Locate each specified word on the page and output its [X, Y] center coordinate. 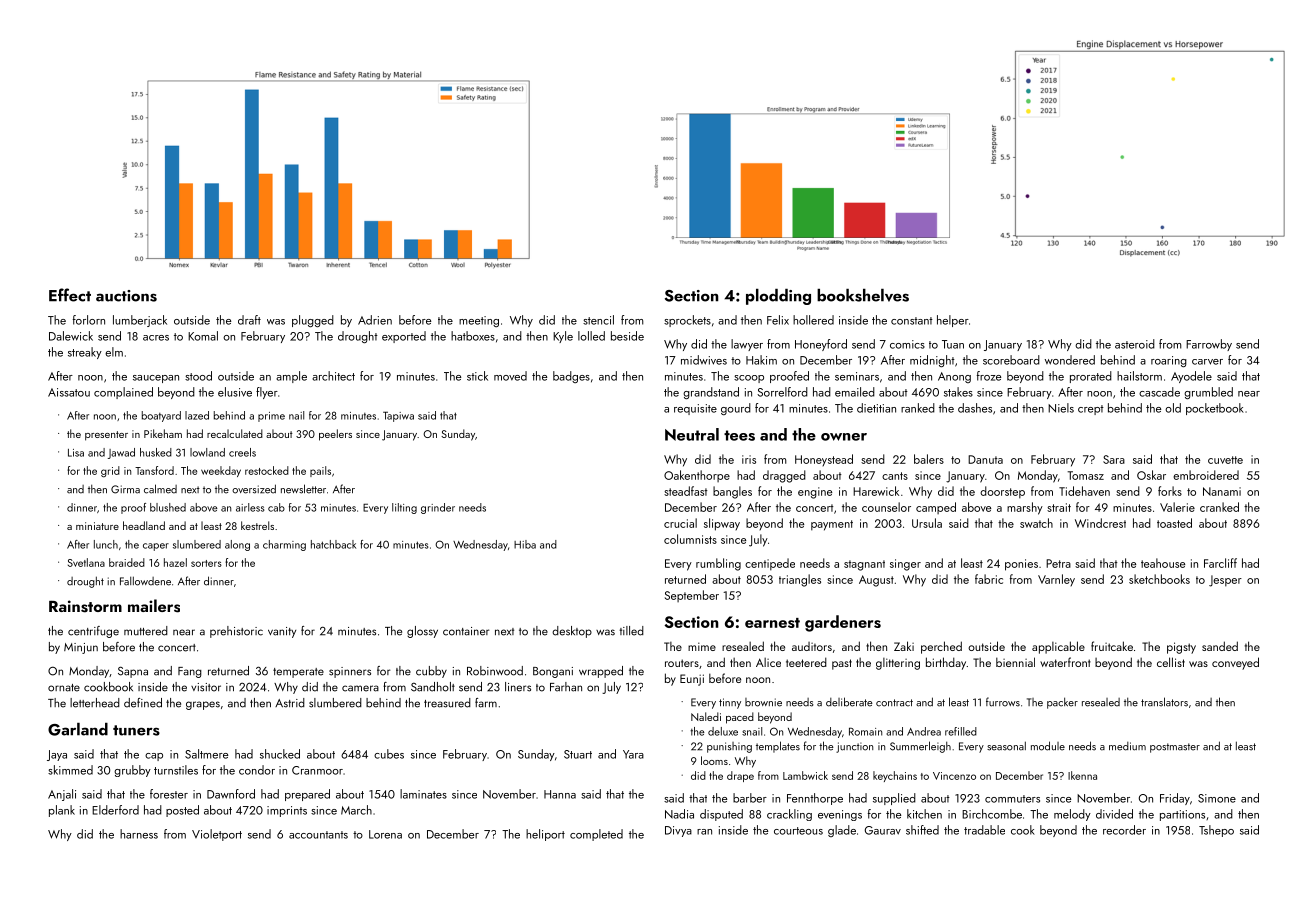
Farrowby [1209, 345]
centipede [770, 564]
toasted [1174, 523]
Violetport [217, 835]
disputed [721, 815]
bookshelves [863, 295]
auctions [126, 296]
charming [284, 545]
